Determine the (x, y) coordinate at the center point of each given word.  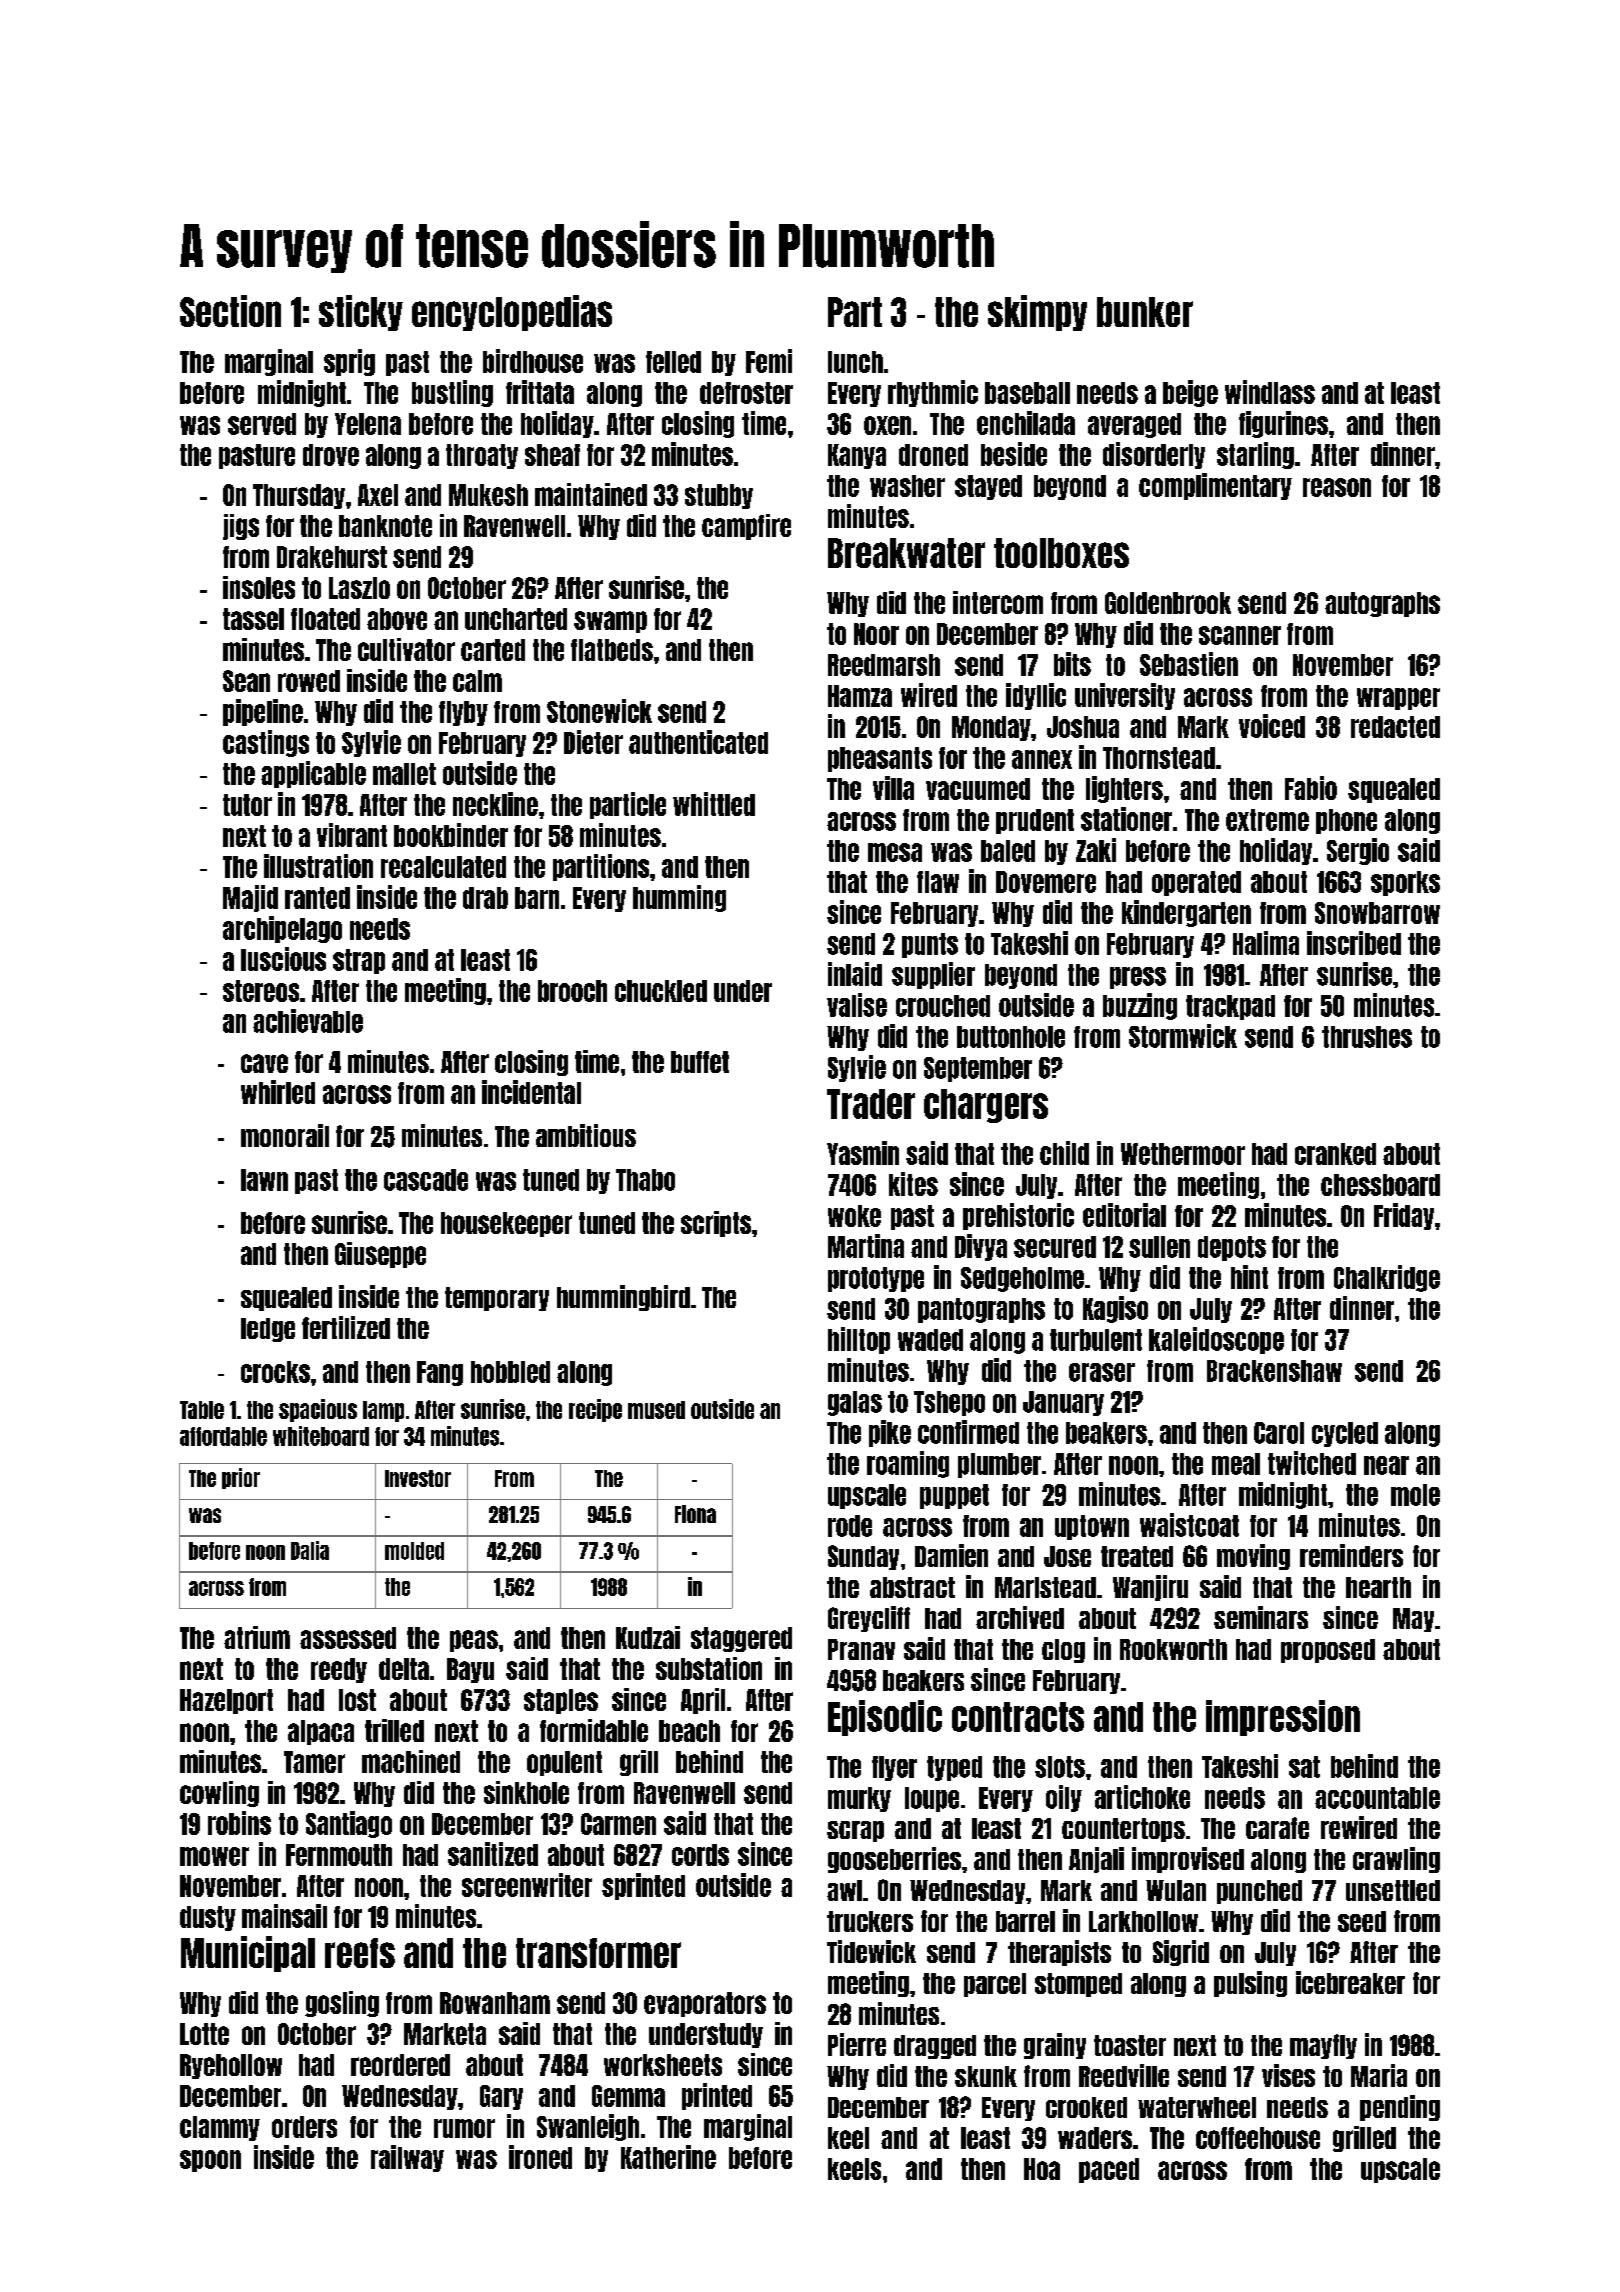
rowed (309, 681)
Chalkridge (1387, 1278)
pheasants (880, 759)
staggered (741, 1639)
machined (411, 1761)
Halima (1266, 943)
